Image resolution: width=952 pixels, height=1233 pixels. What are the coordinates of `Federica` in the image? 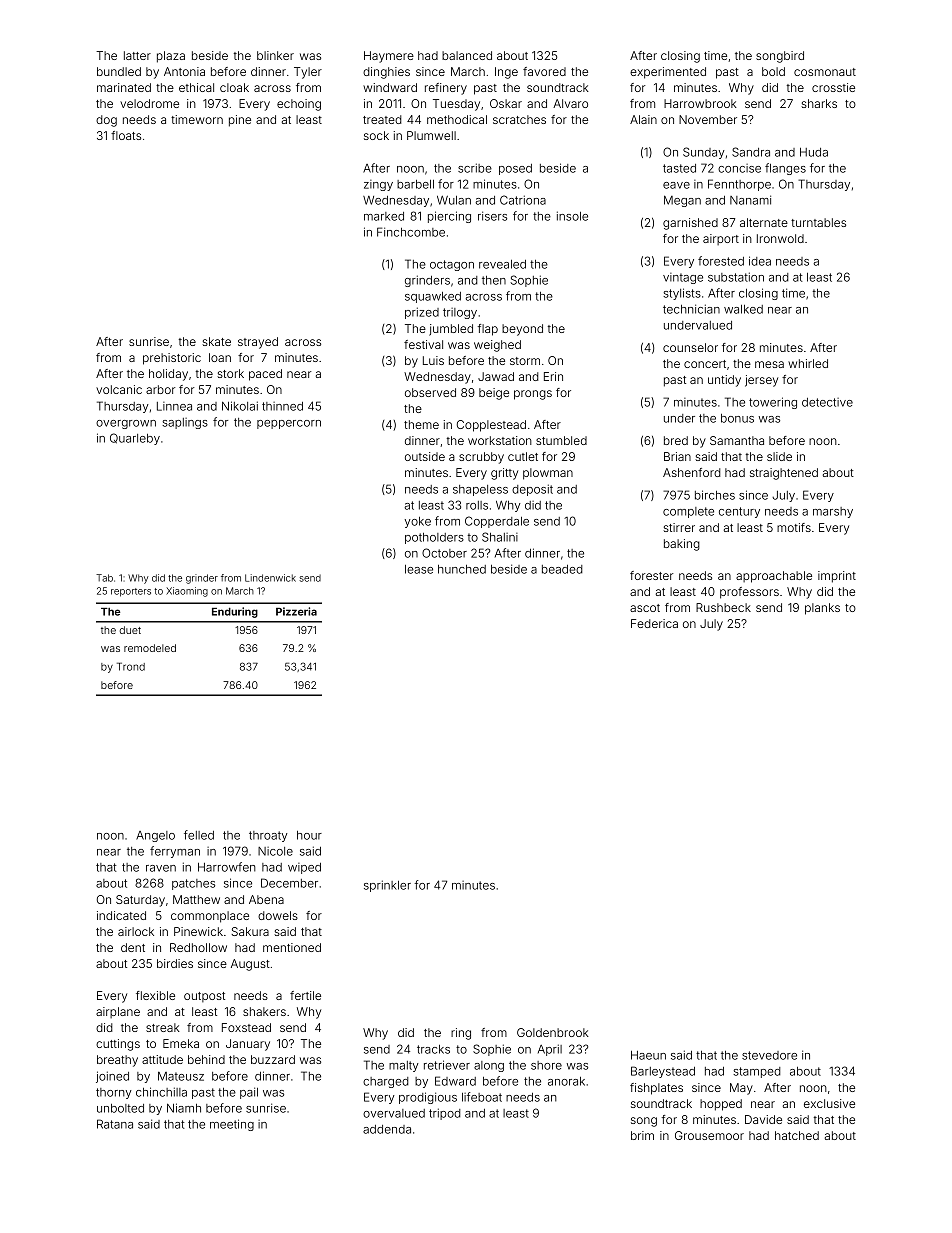 It's located at (654, 623).
